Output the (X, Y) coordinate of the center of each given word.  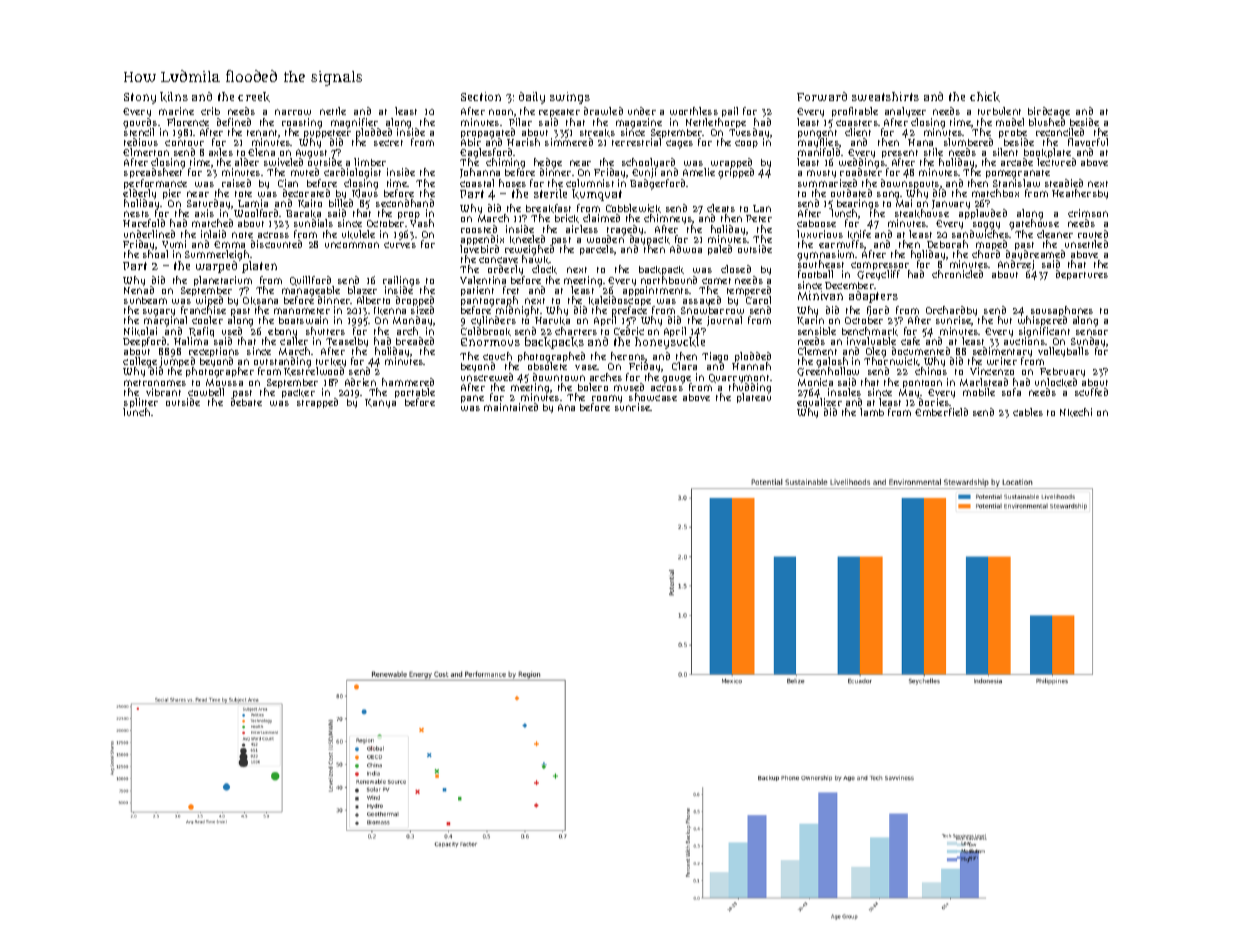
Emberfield (941, 412)
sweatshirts (885, 96)
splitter (140, 403)
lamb (872, 412)
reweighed (529, 251)
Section (481, 96)
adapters (873, 297)
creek (254, 97)
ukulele (358, 234)
